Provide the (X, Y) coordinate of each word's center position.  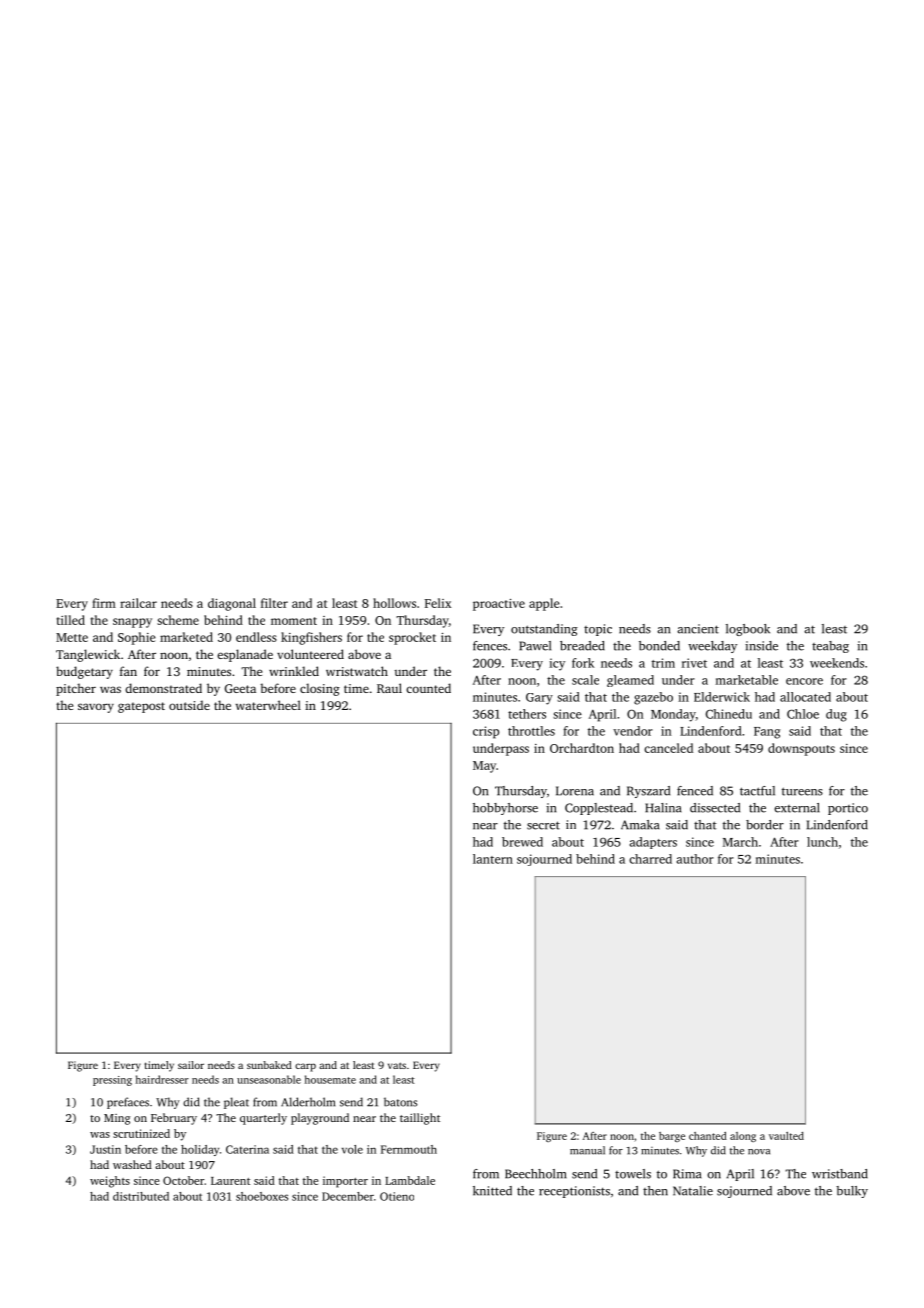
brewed (522, 842)
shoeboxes (262, 1196)
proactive (499, 605)
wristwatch (357, 671)
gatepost (141, 707)
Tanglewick (88, 655)
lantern (493, 859)
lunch (822, 842)
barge (672, 1137)
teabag (830, 647)
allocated (805, 697)
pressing (112, 1081)
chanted (708, 1136)
